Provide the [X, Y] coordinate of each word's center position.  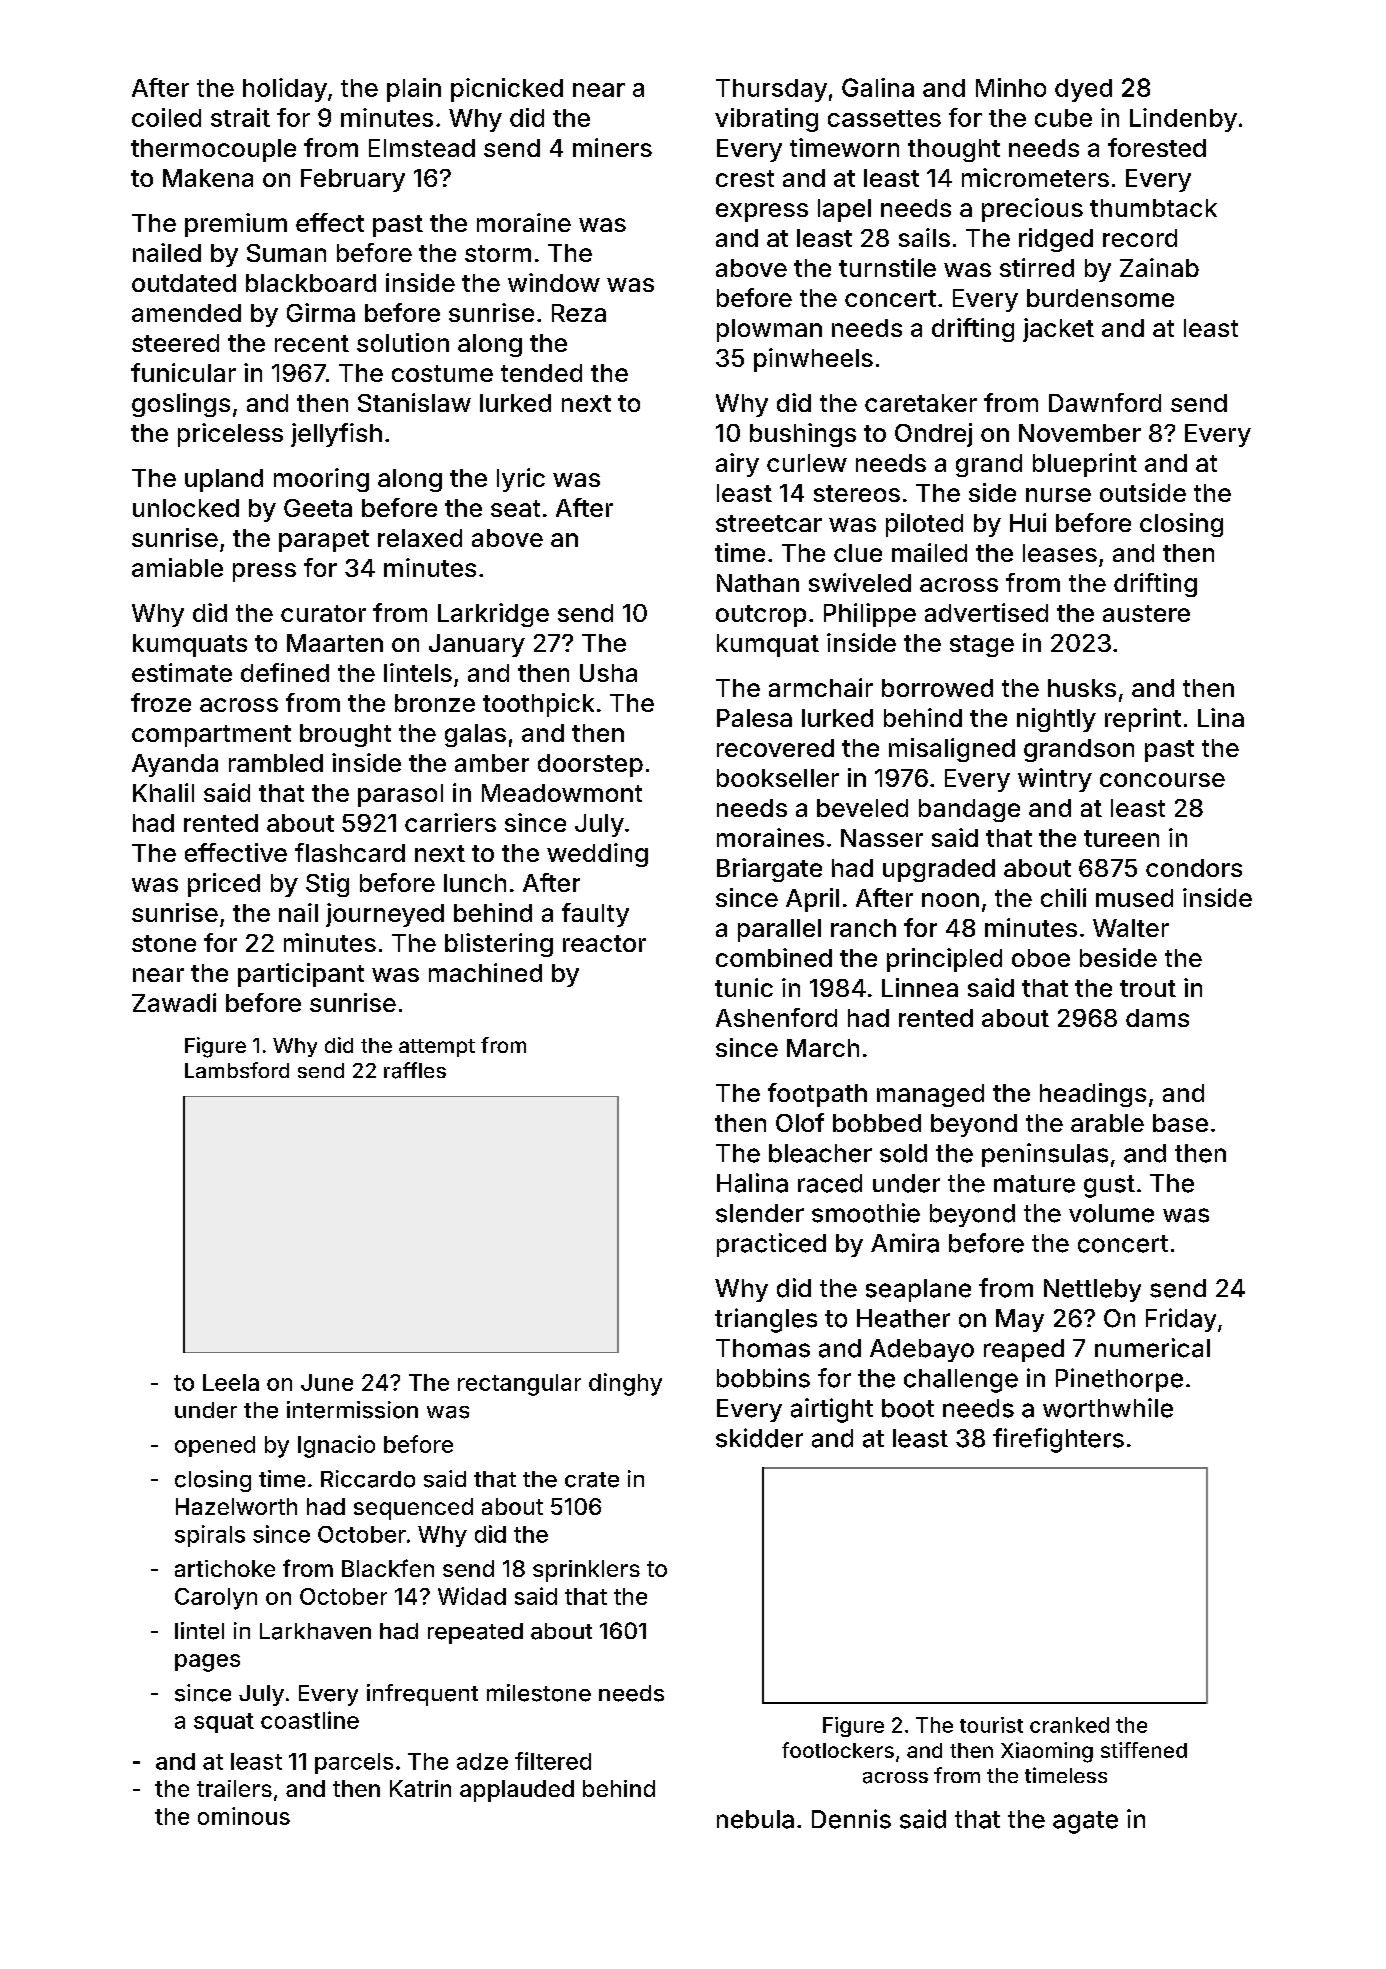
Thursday [771, 90]
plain [414, 90]
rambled [276, 763]
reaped [1024, 1350]
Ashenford [776, 1017]
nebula [755, 1819]
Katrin [420, 1788]
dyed [1083, 90]
